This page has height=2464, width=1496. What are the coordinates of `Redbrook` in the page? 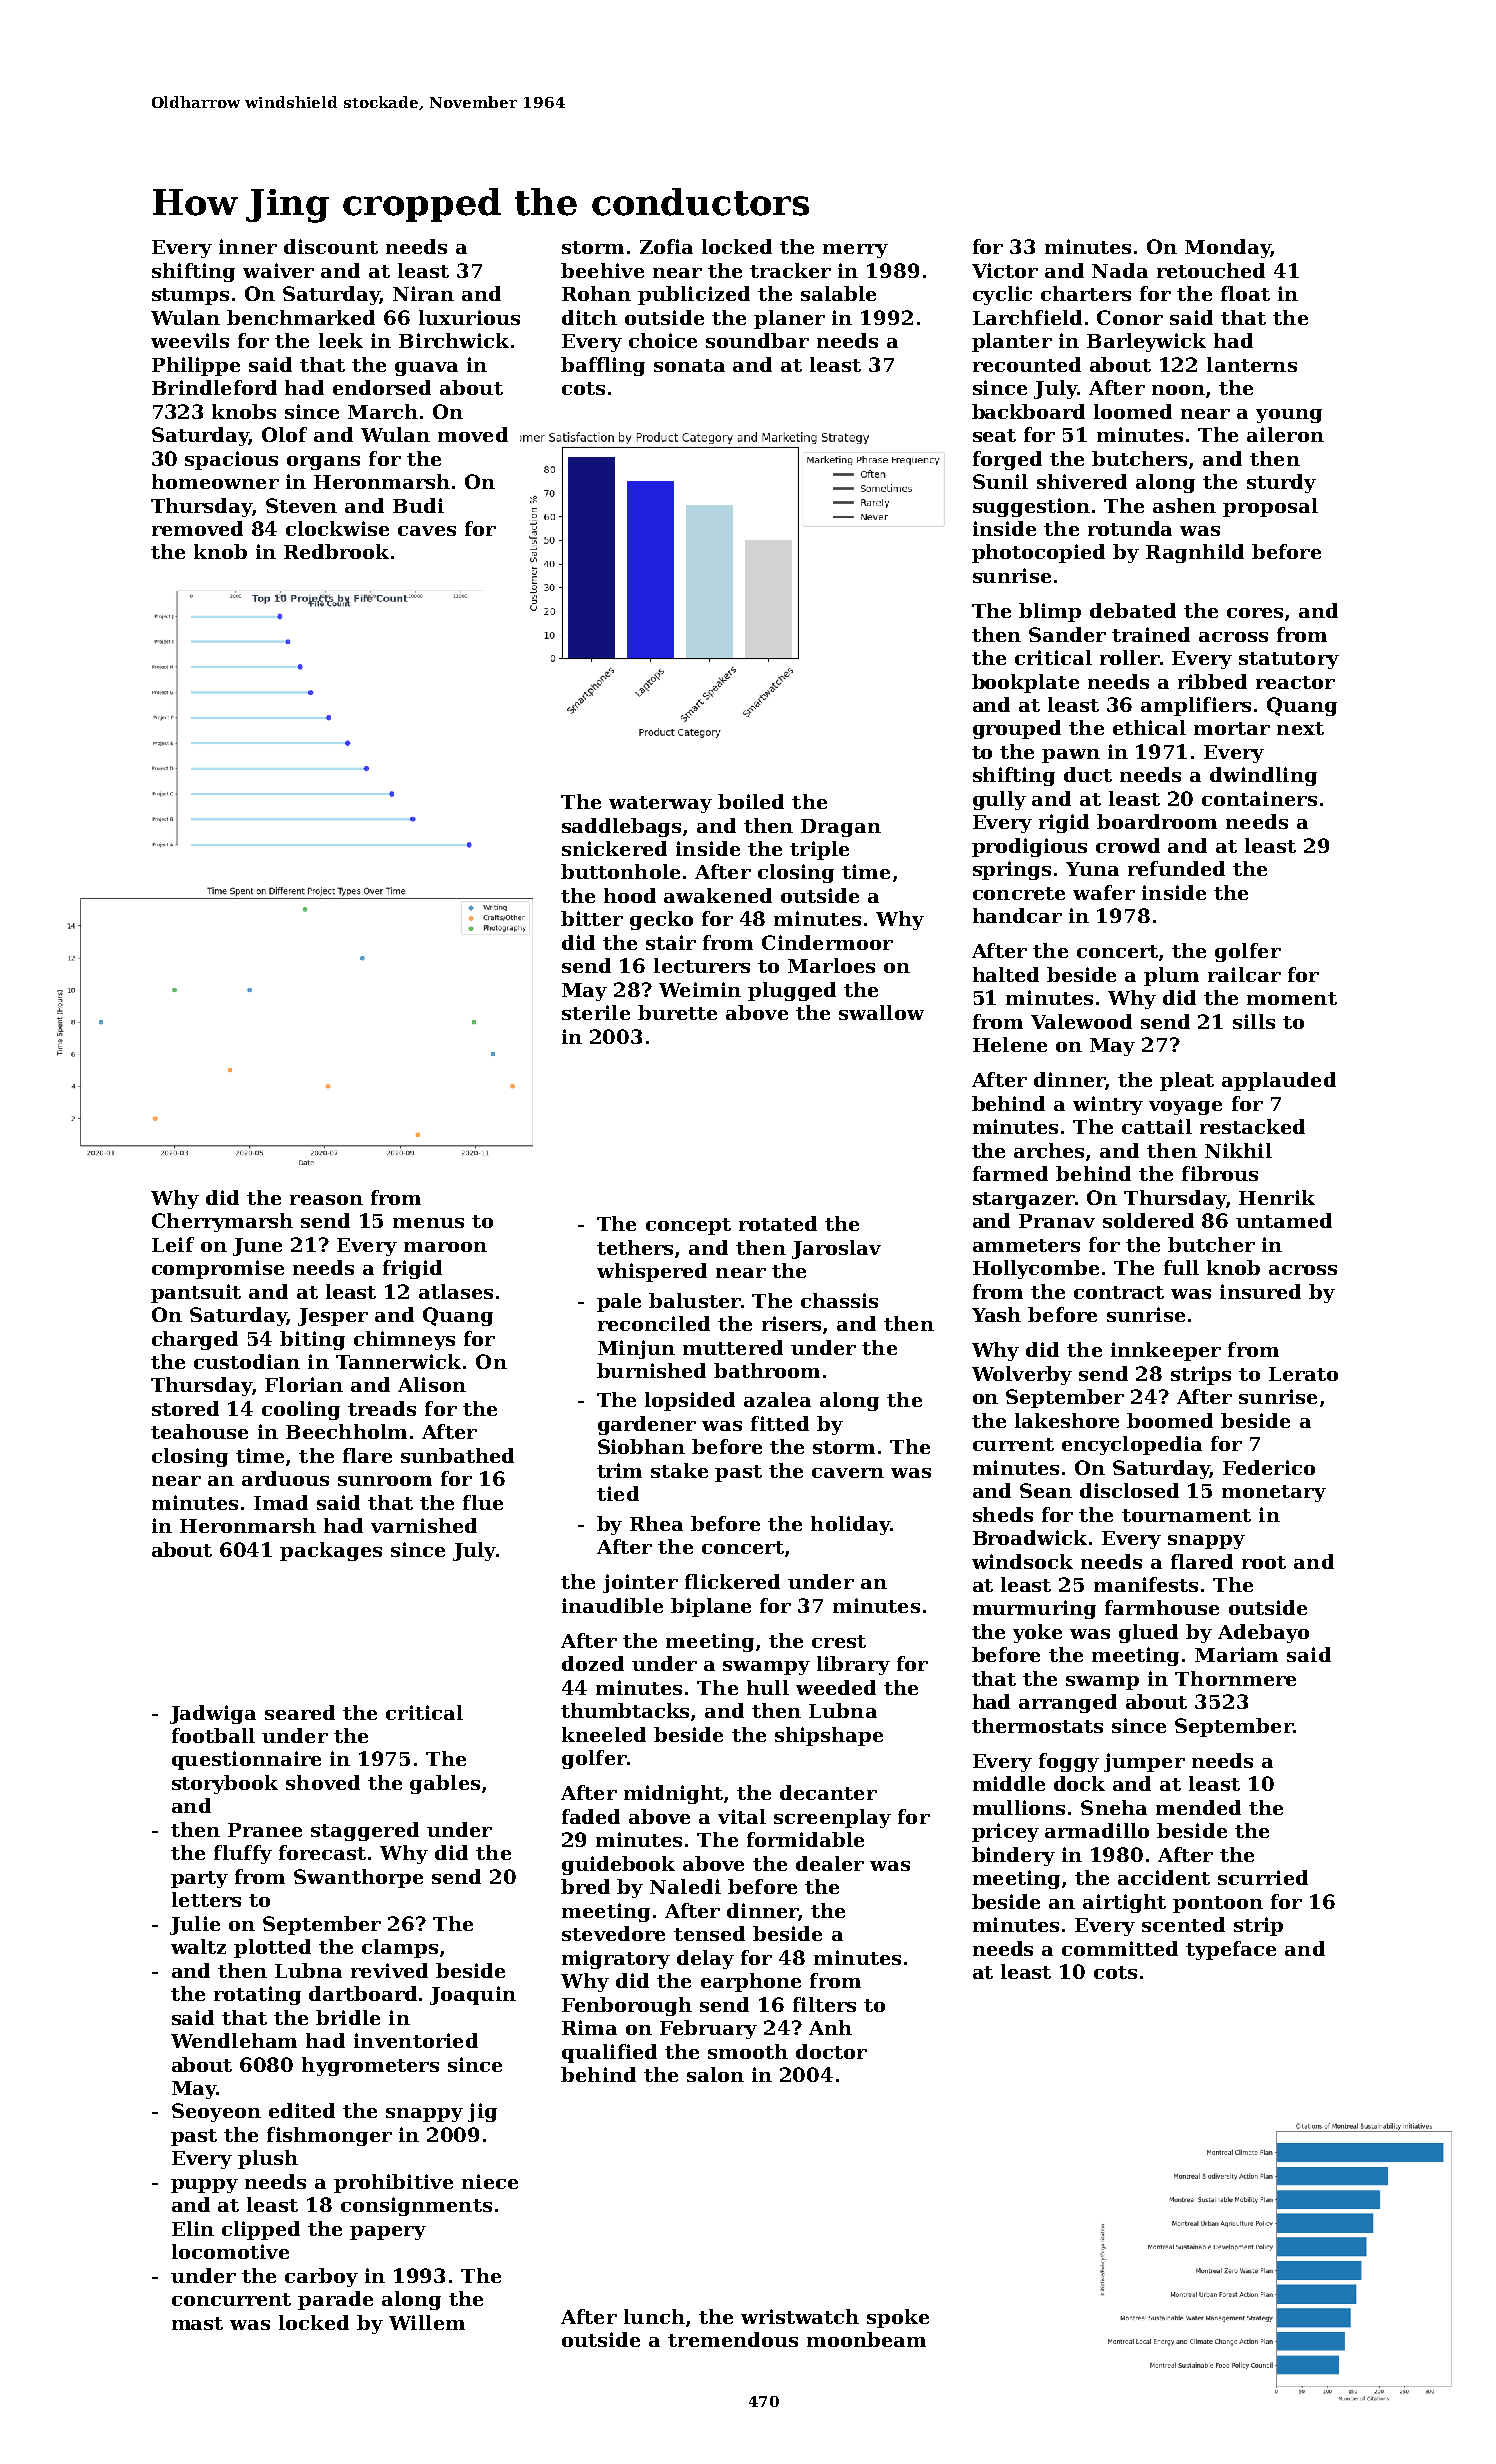 It's located at (336, 551).
